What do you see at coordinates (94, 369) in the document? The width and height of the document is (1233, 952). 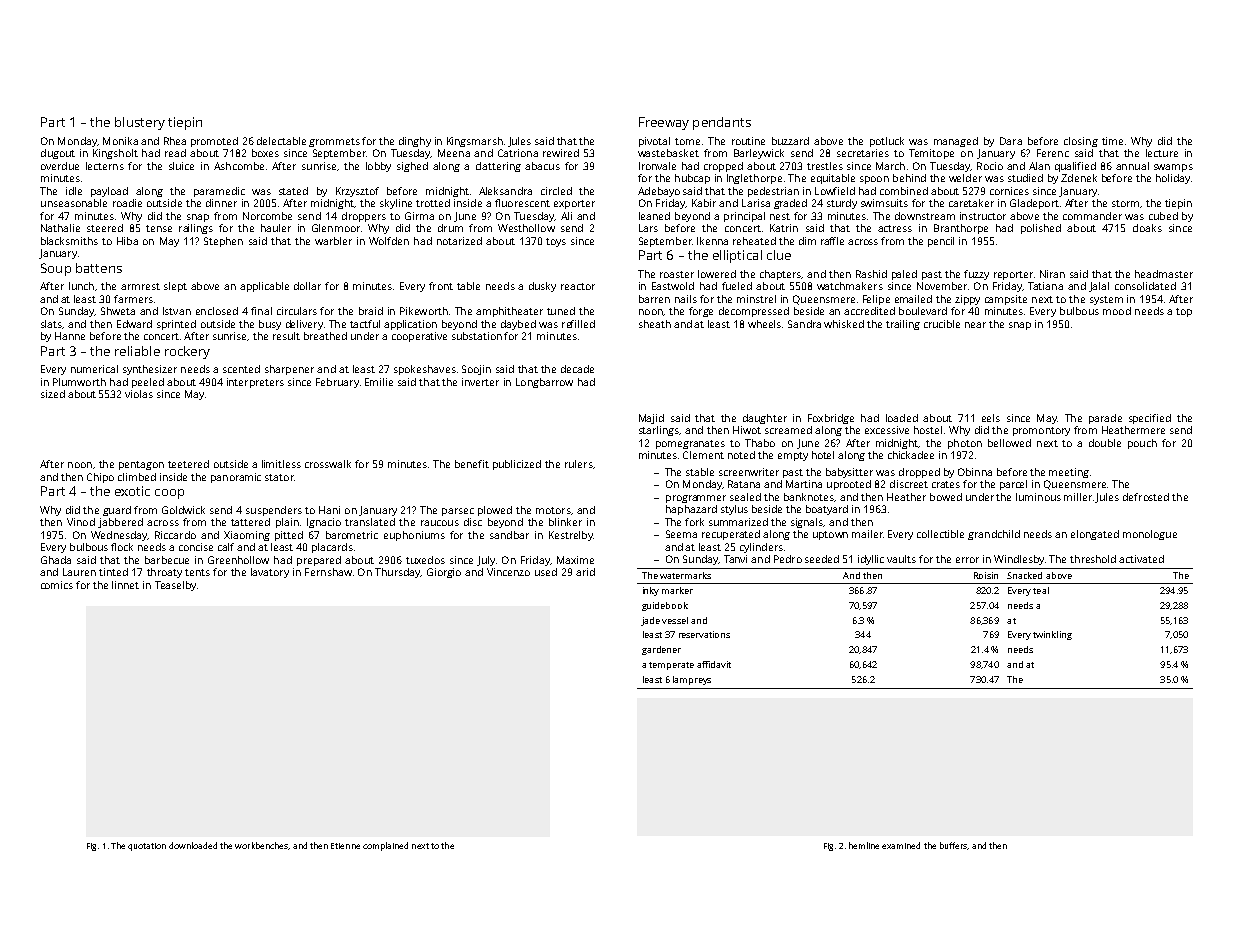 I see `numerical` at bounding box center [94, 369].
